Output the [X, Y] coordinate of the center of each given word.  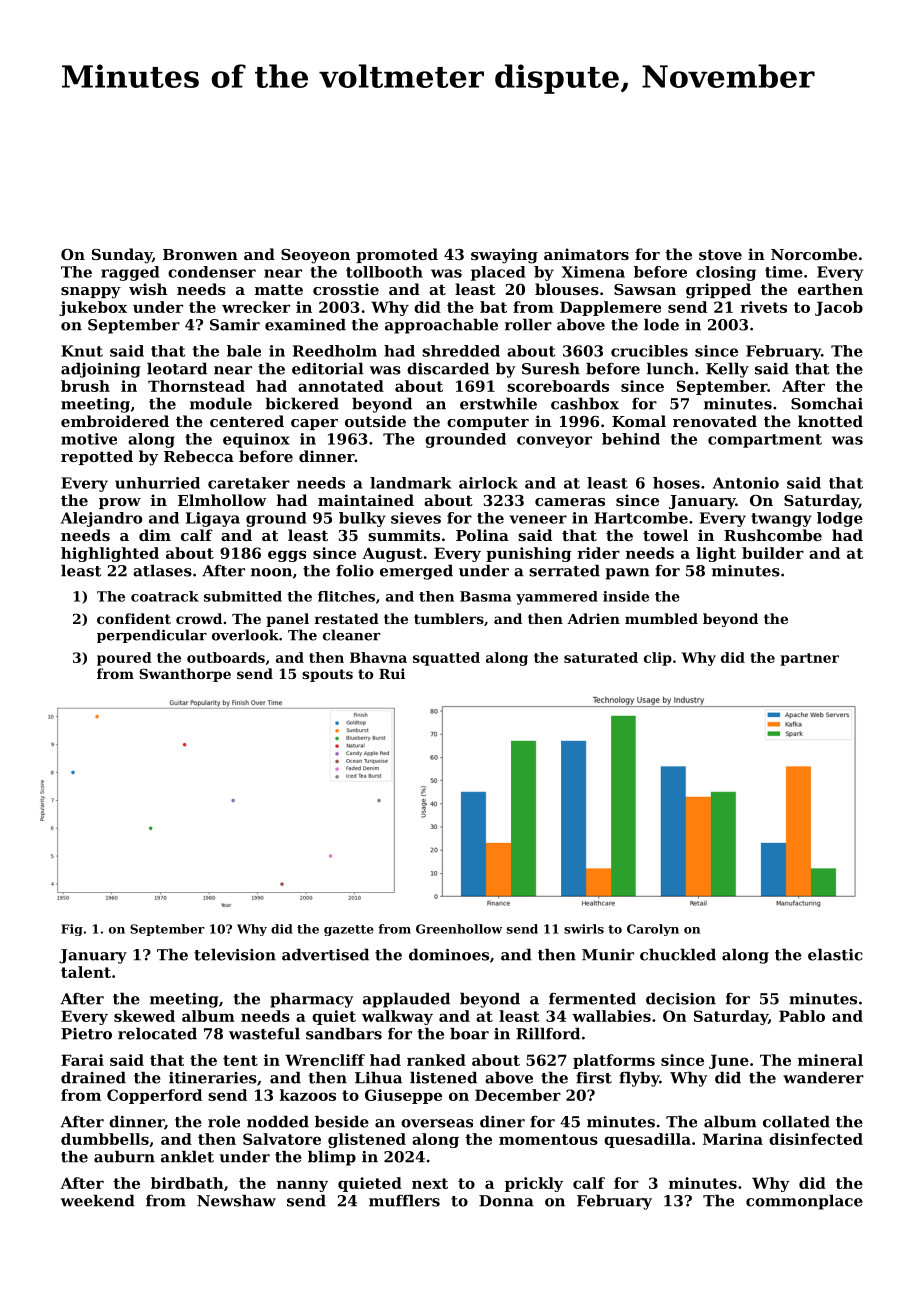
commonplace [804, 1202]
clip [658, 659]
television [235, 954]
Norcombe [814, 254]
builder [773, 553]
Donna [506, 1201]
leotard [177, 368]
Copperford [154, 1096]
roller [528, 324]
